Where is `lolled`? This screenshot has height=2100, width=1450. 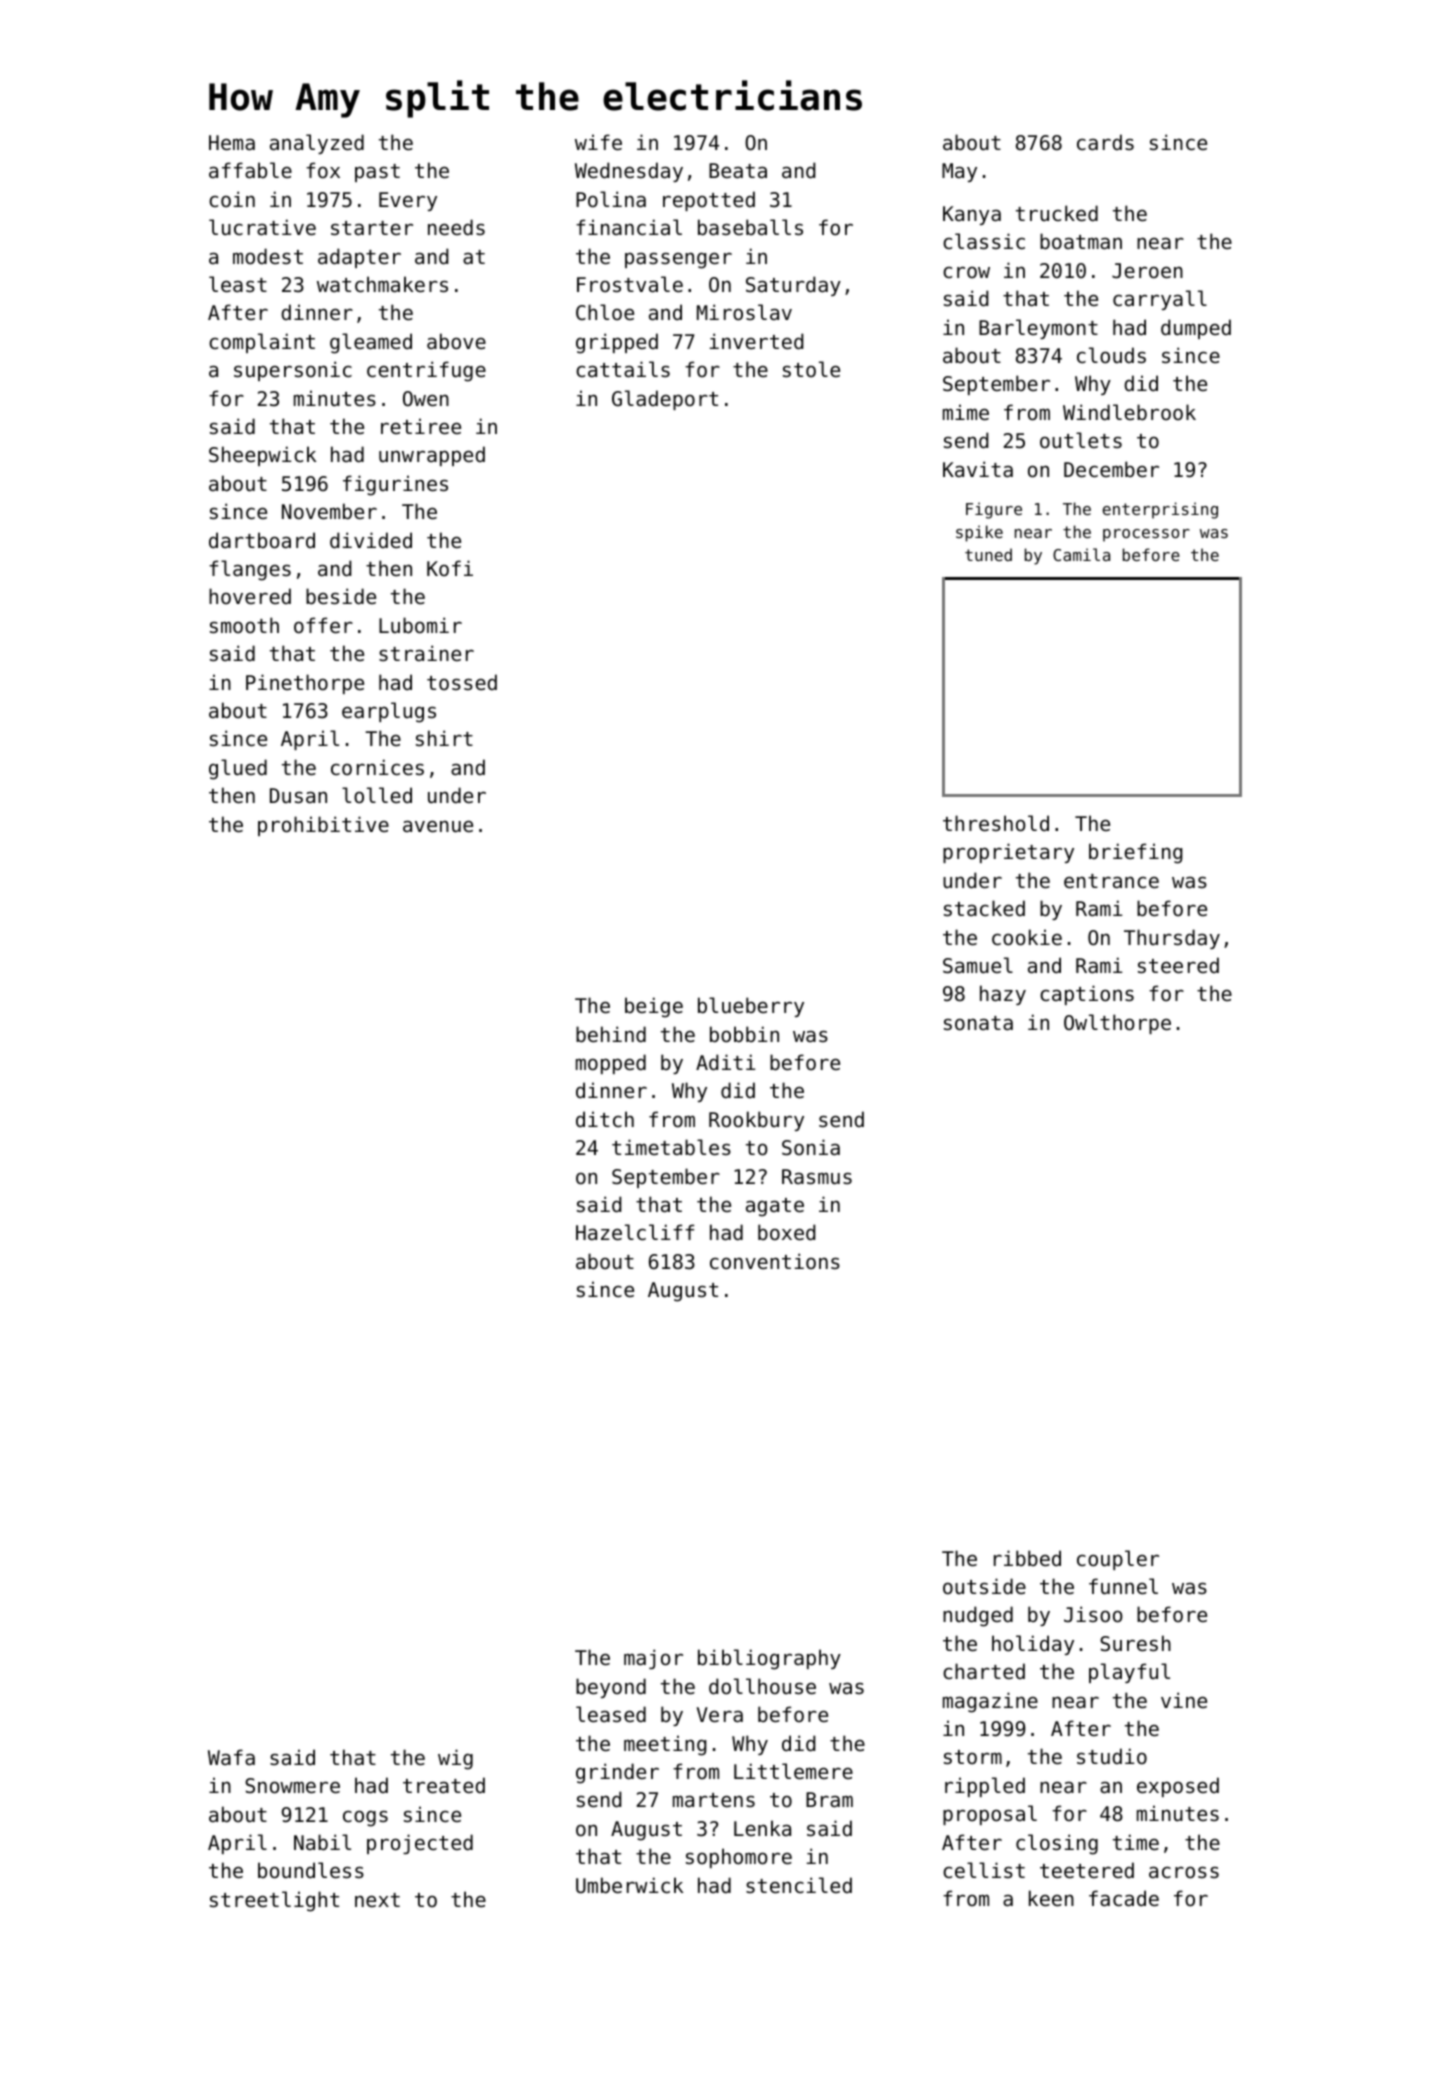 lolled is located at coordinates (377, 795).
